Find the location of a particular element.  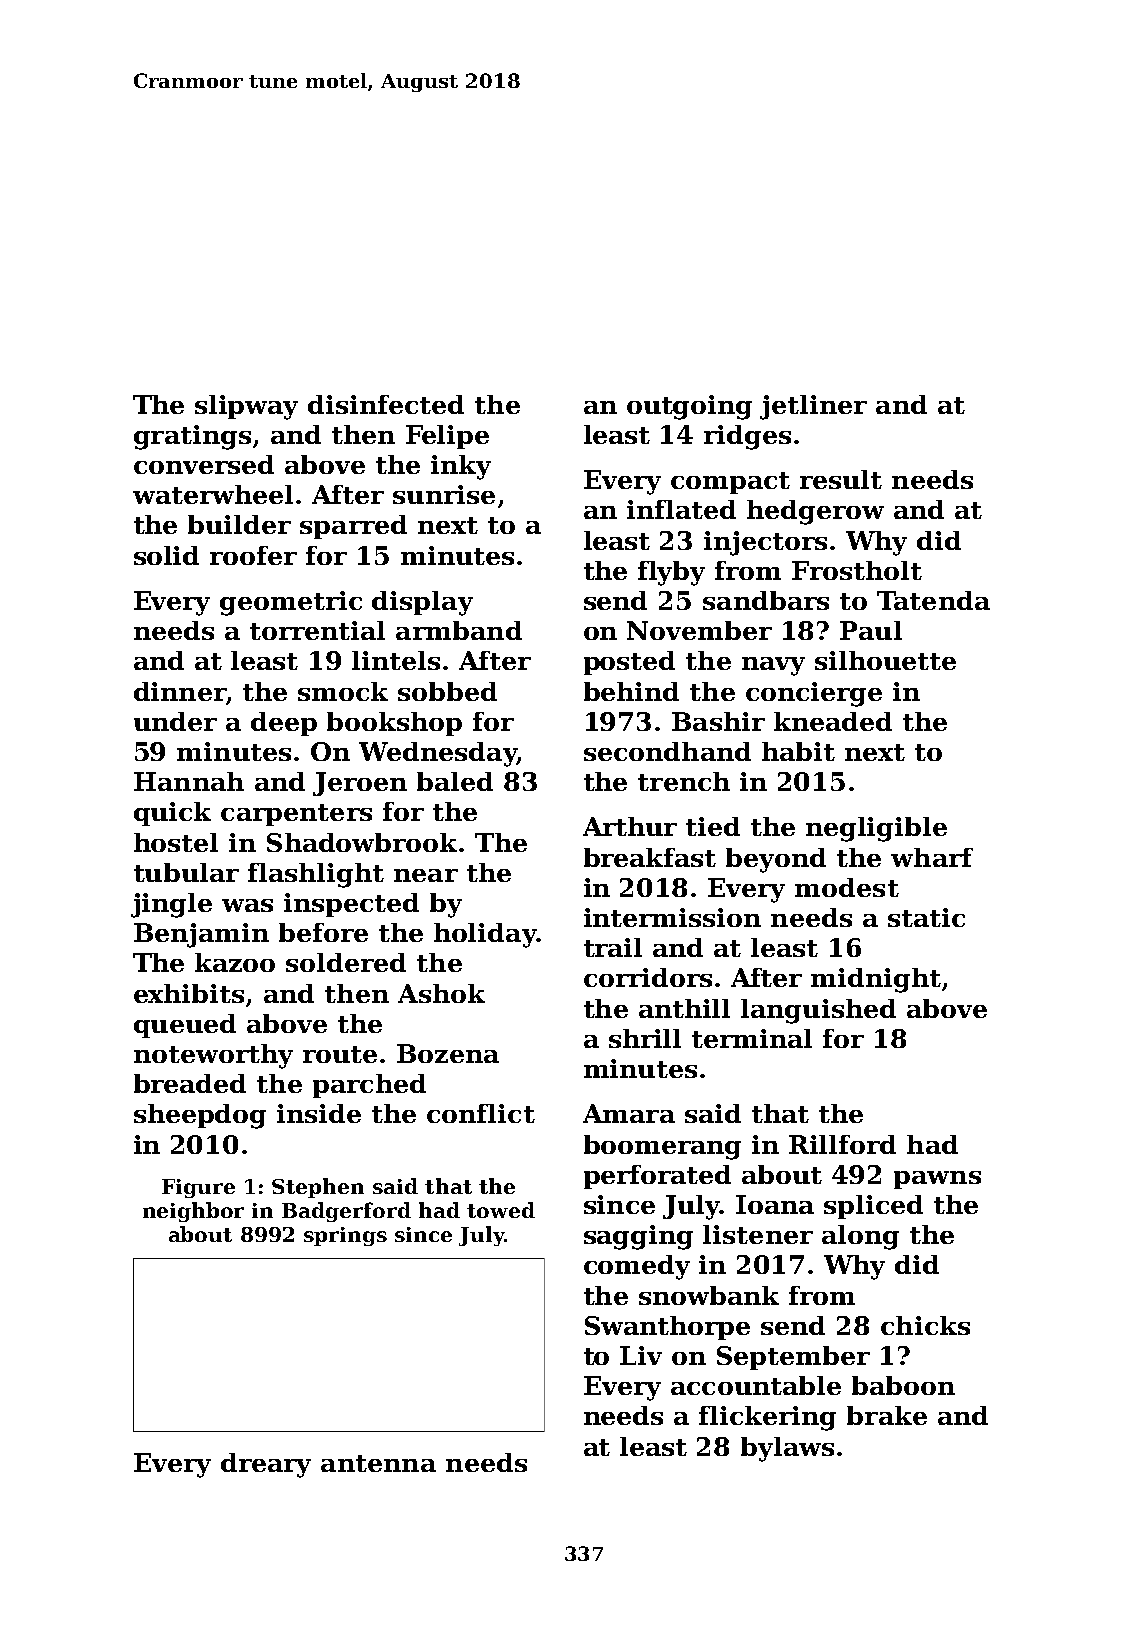

conflict is located at coordinates (481, 1113).
